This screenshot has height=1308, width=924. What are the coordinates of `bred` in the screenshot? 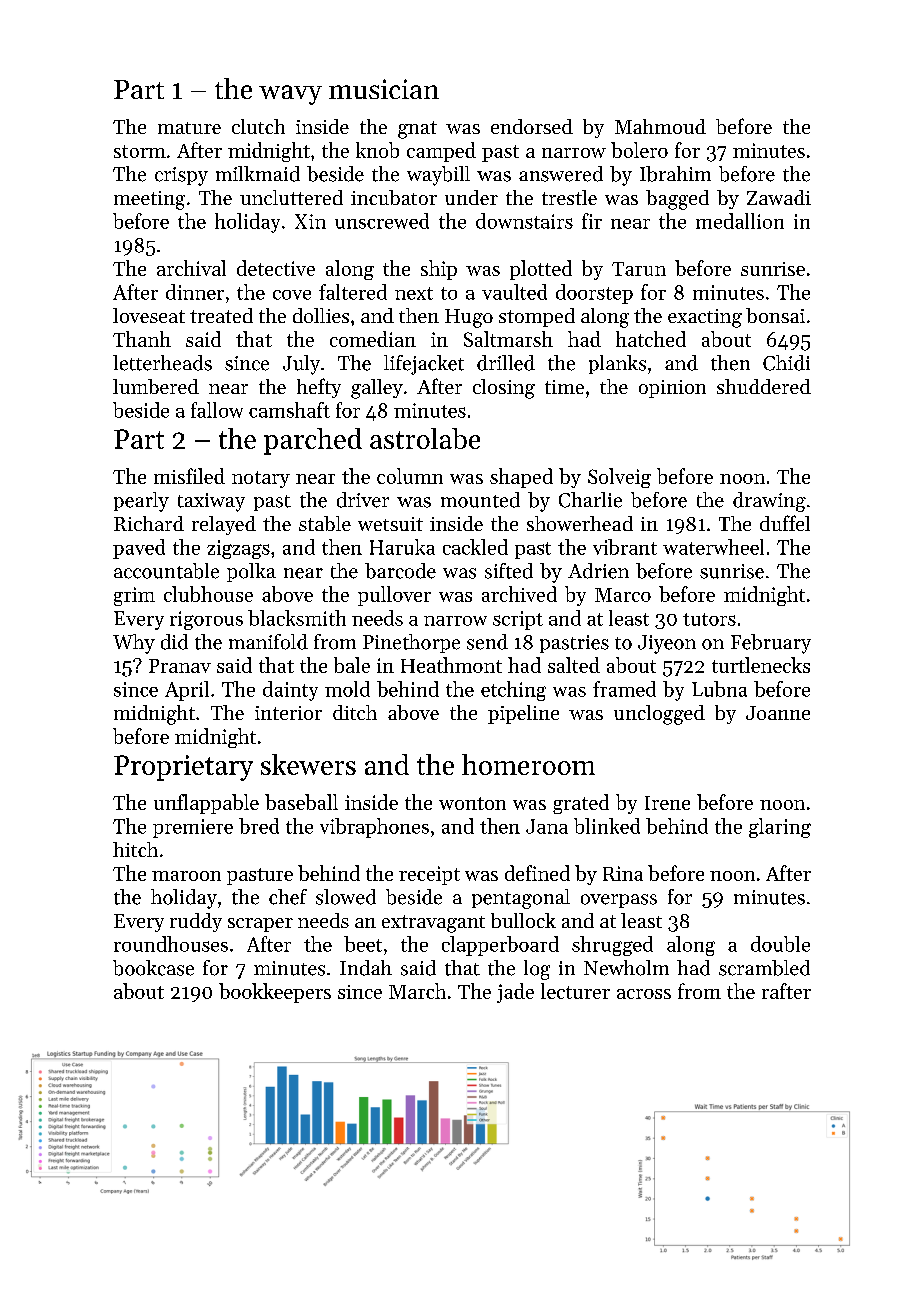 It's located at (259, 826).
